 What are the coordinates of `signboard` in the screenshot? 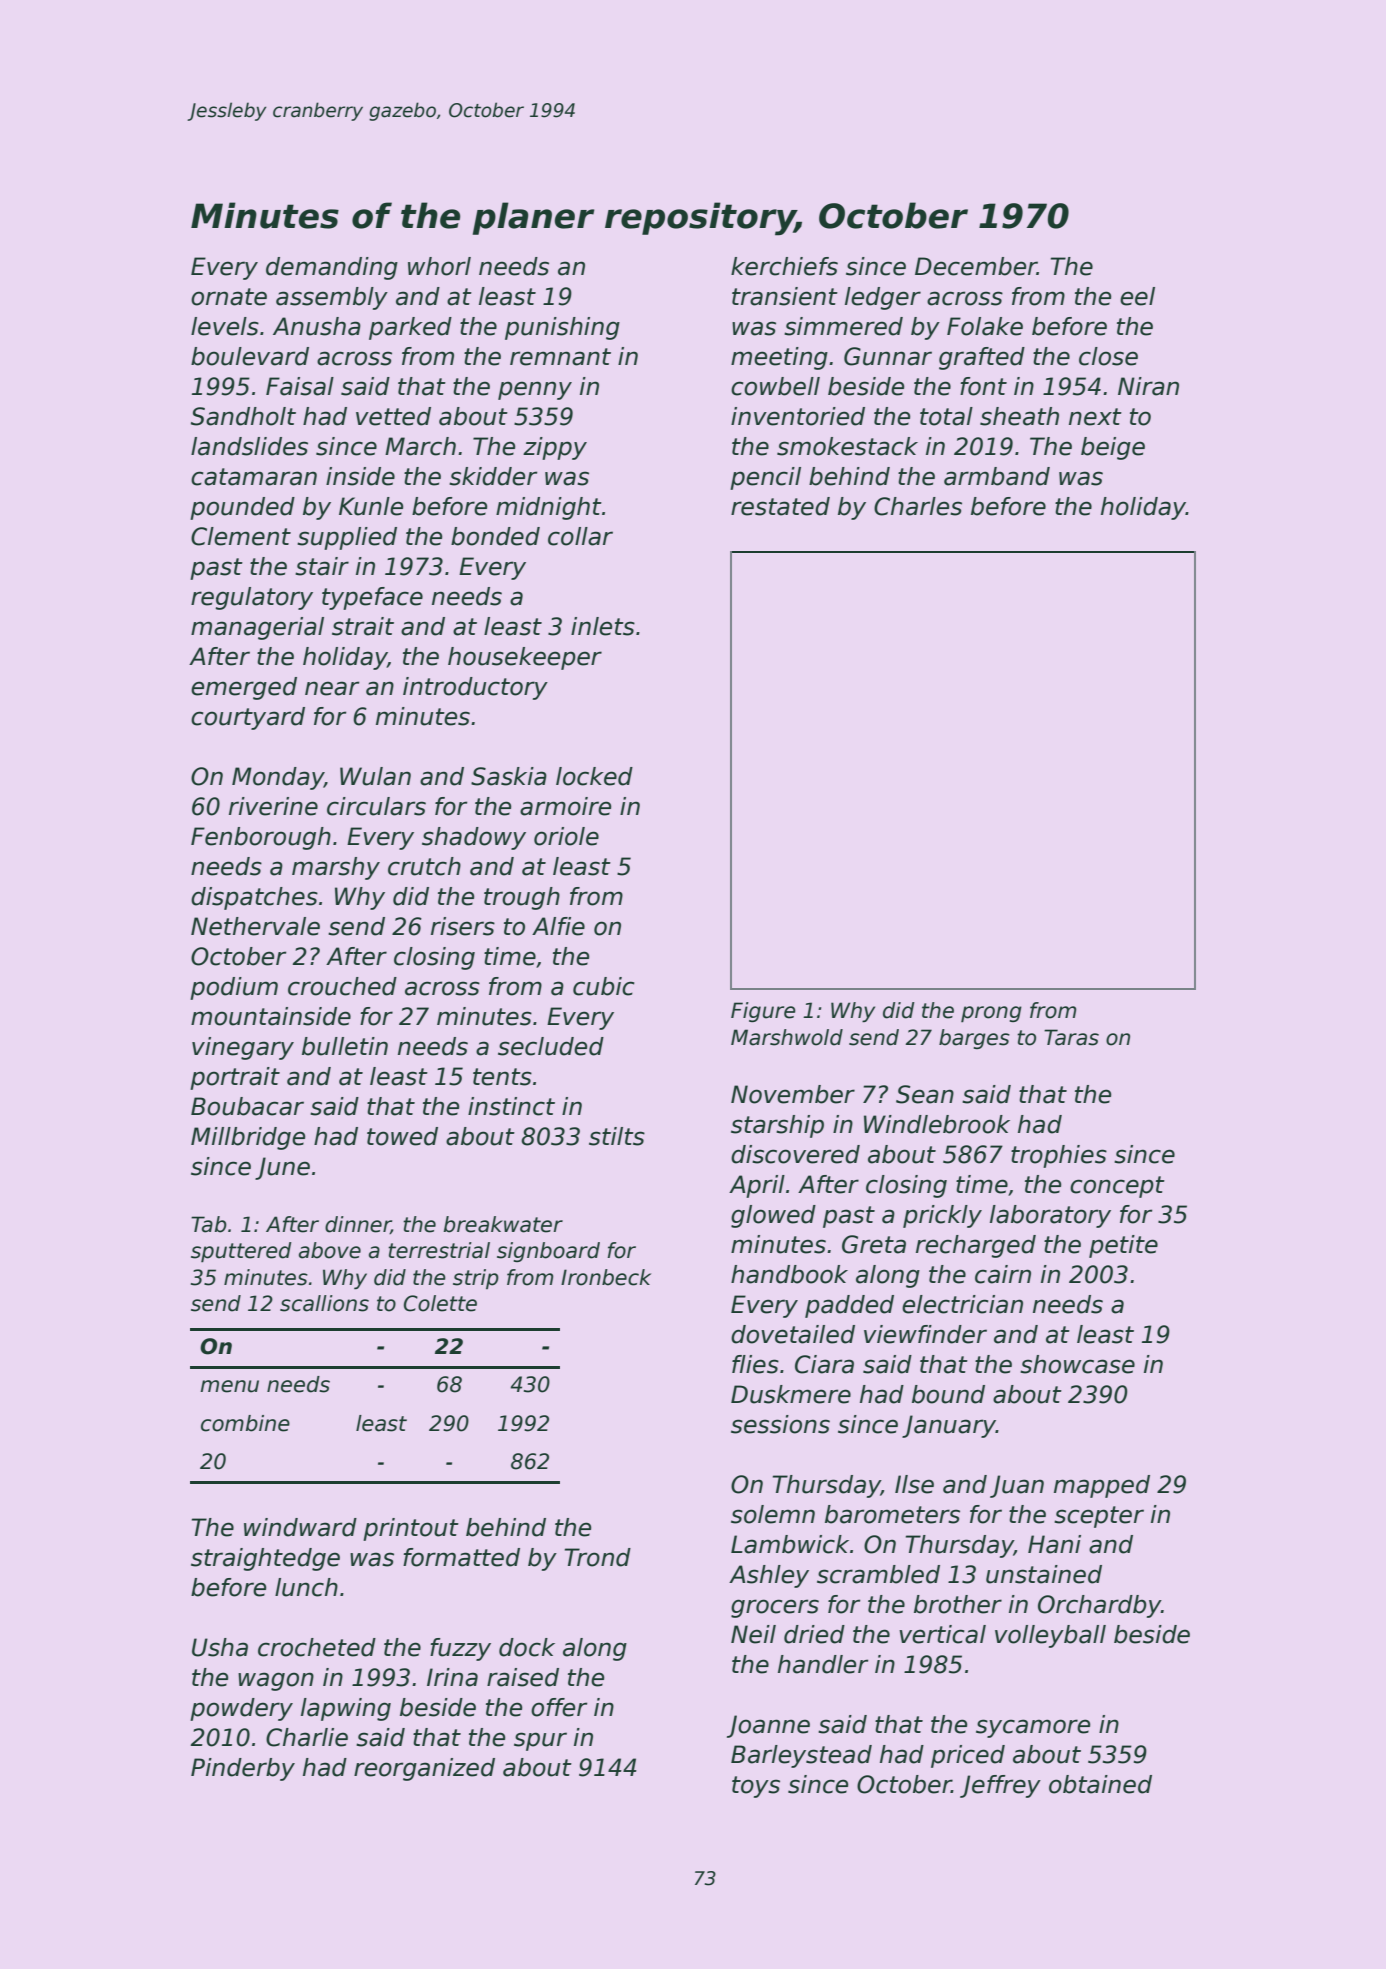 It's located at (548, 1252).
